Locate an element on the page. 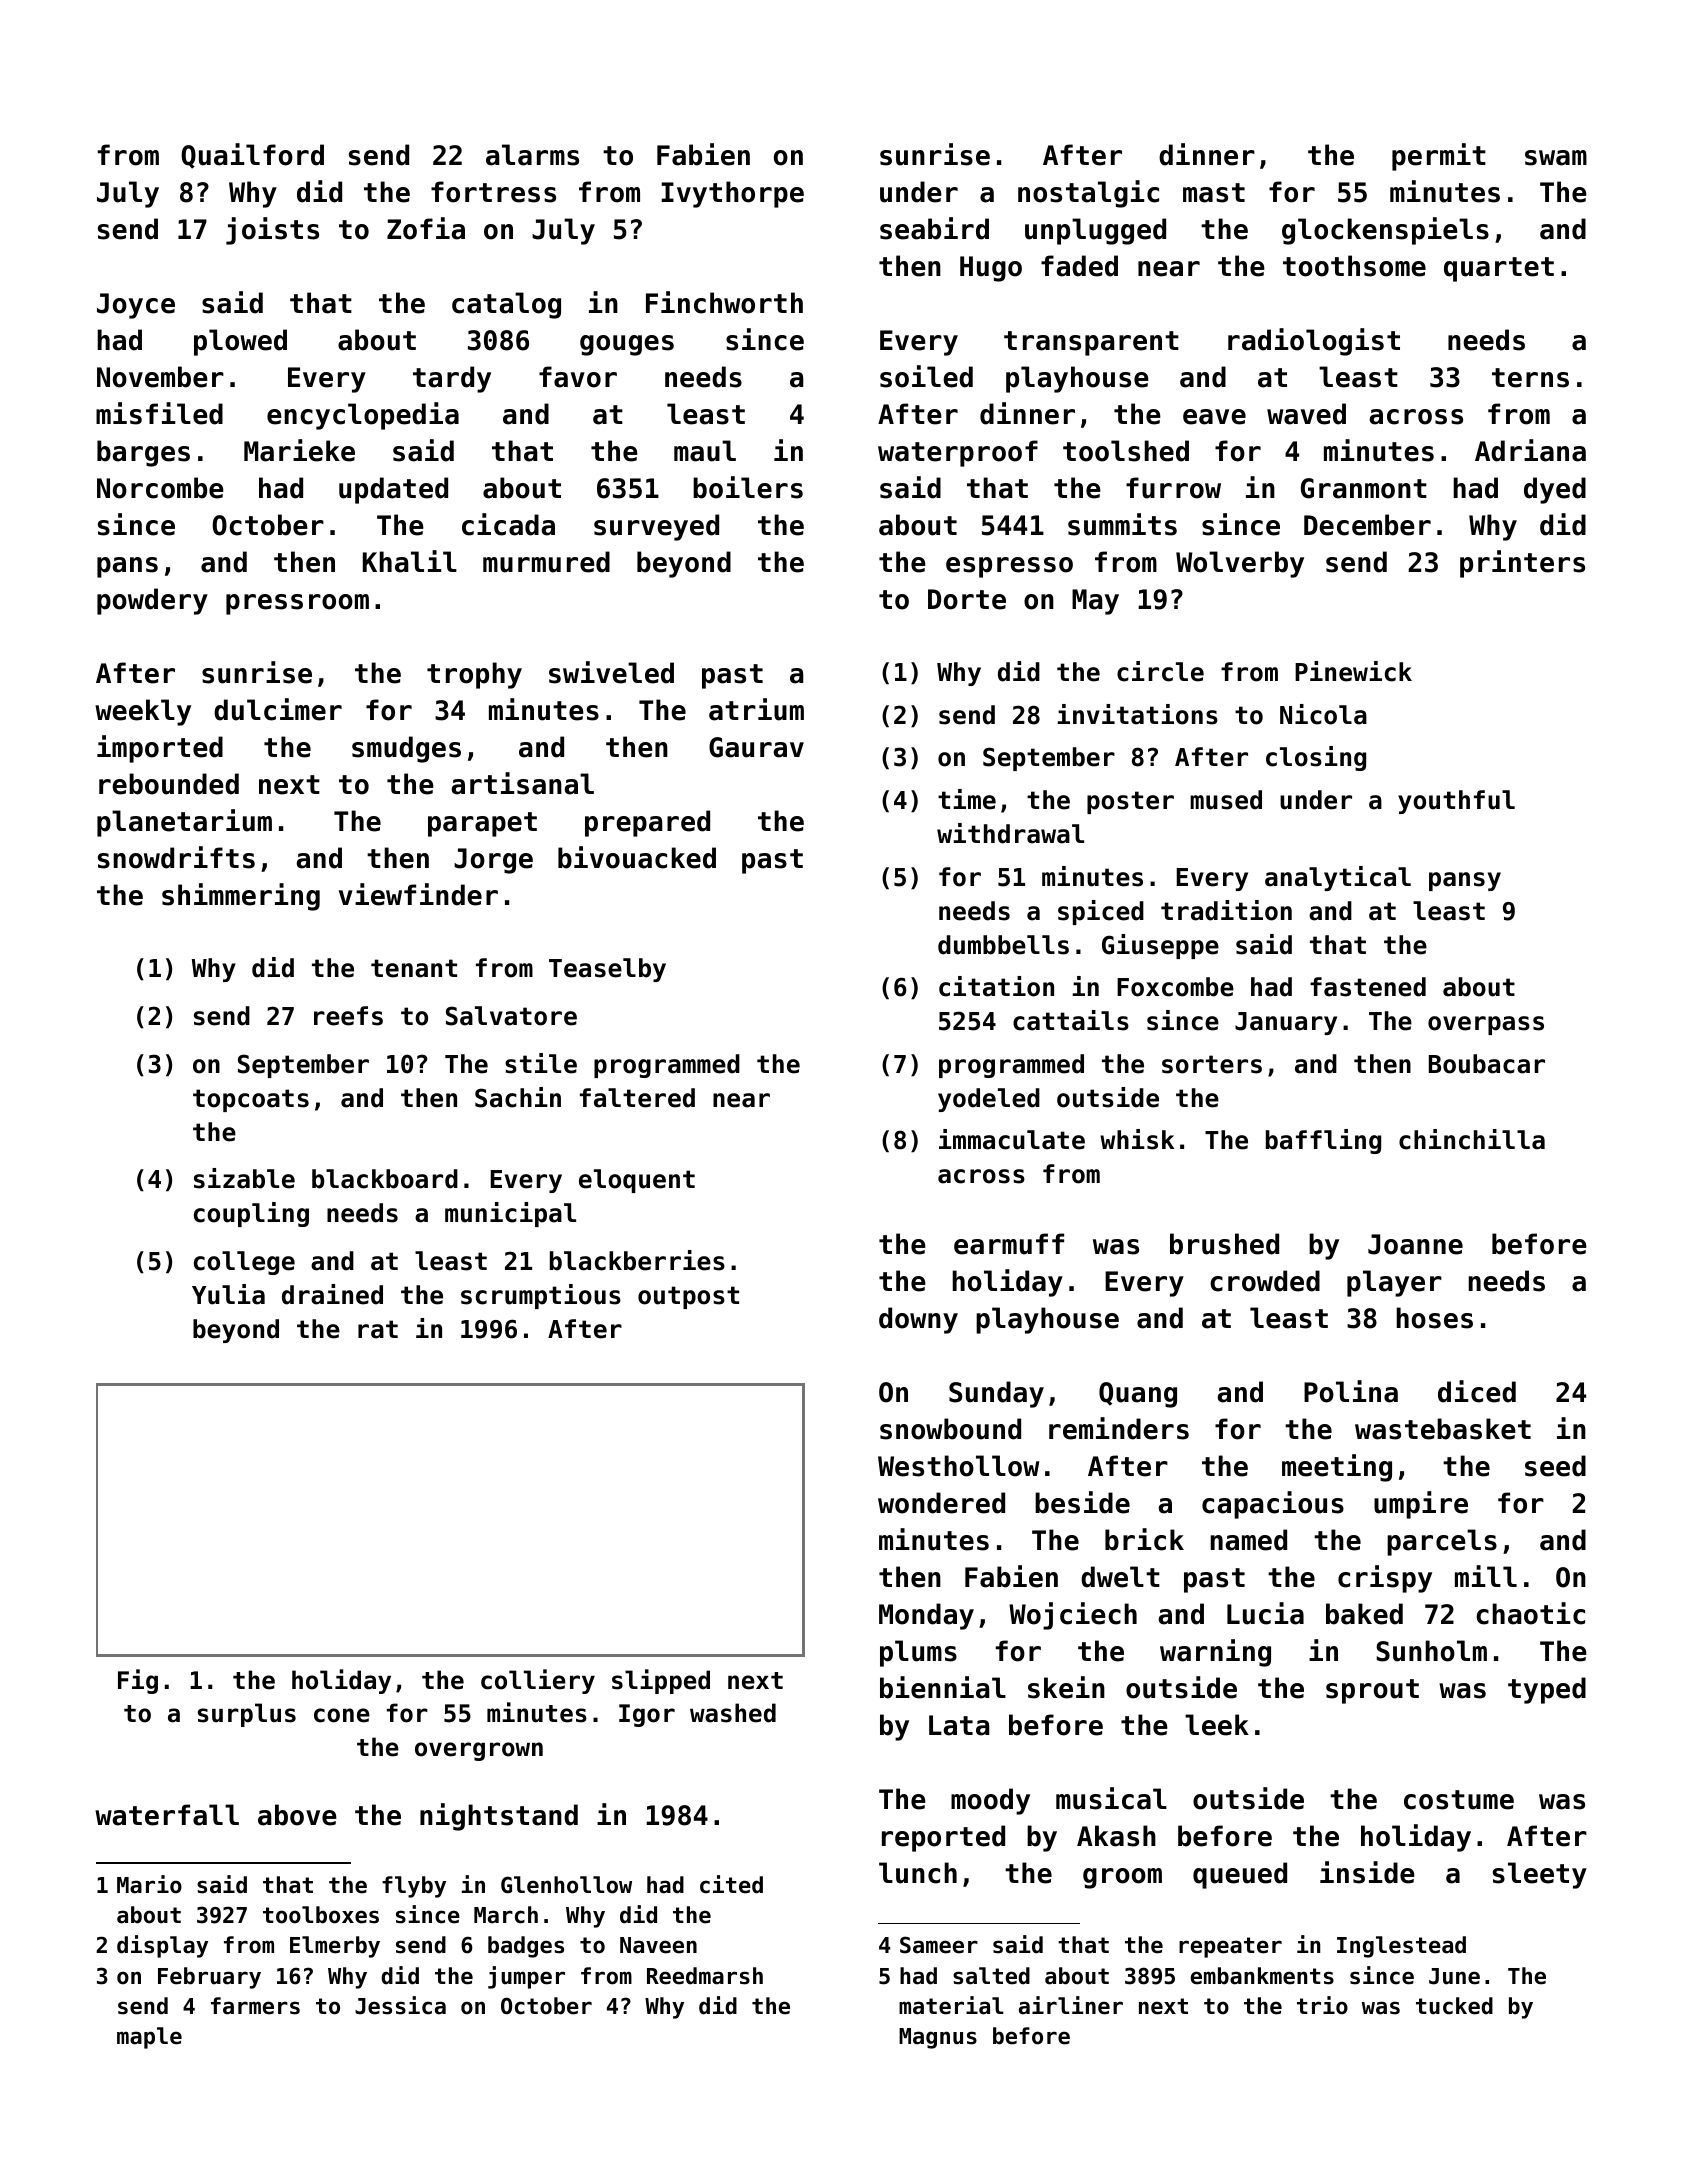 The height and width of the document is (2178, 1683). seabird is located at coordinates (934, 228).
